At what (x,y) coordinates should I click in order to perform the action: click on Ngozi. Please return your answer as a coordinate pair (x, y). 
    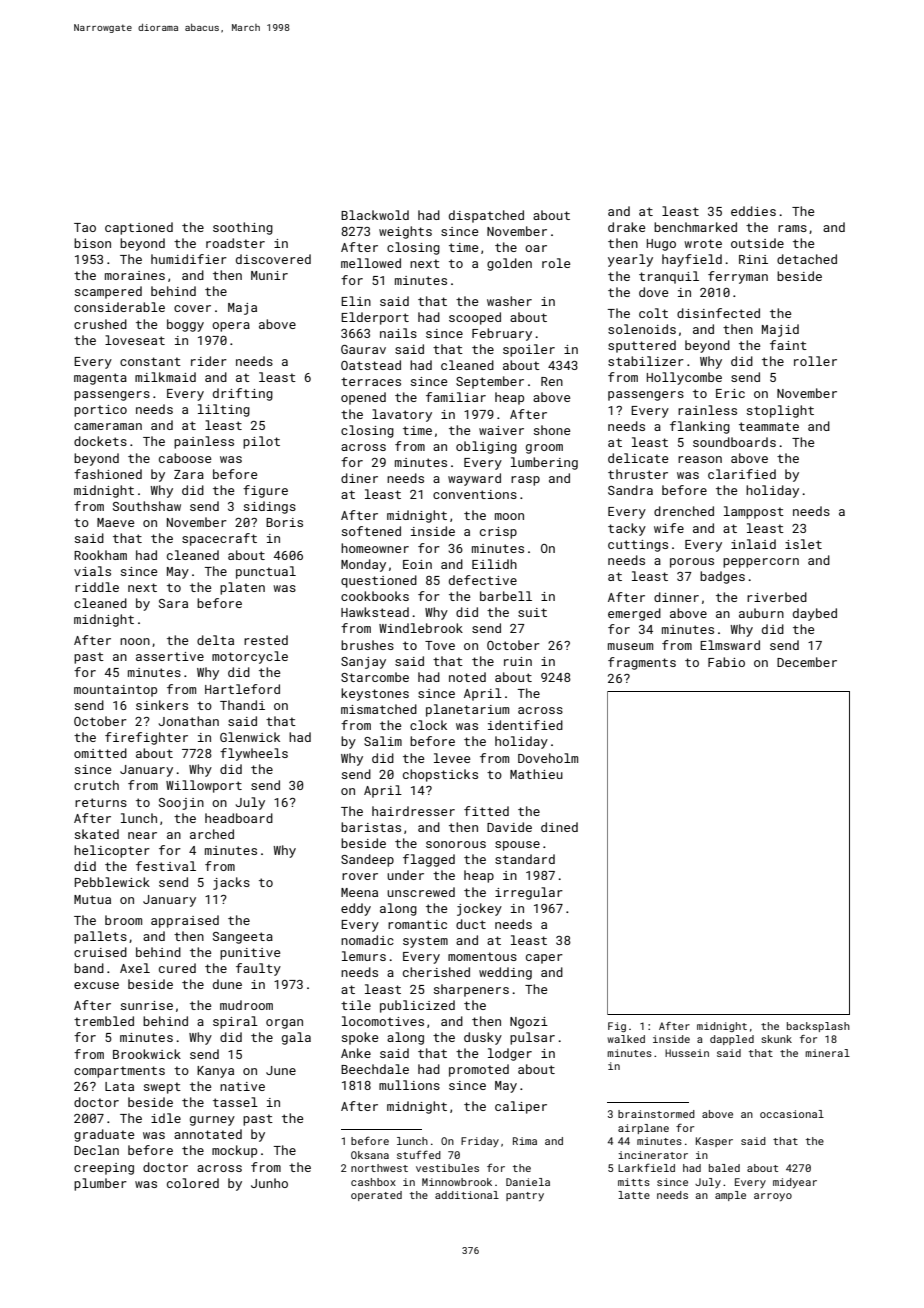
    Looking at the image, I should click on (529, 1023).
